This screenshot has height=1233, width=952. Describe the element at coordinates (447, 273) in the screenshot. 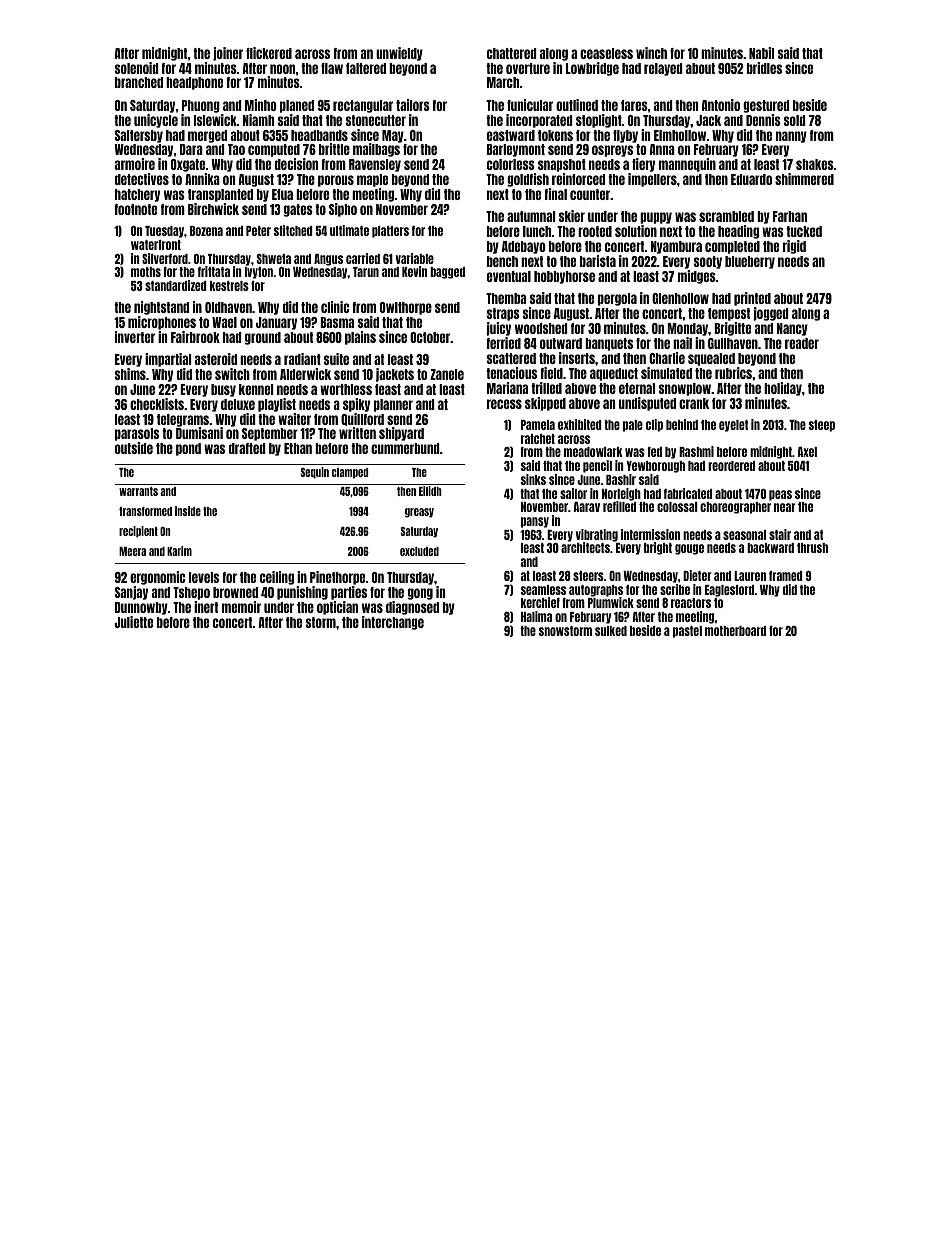

I see `bagged` at that location.
